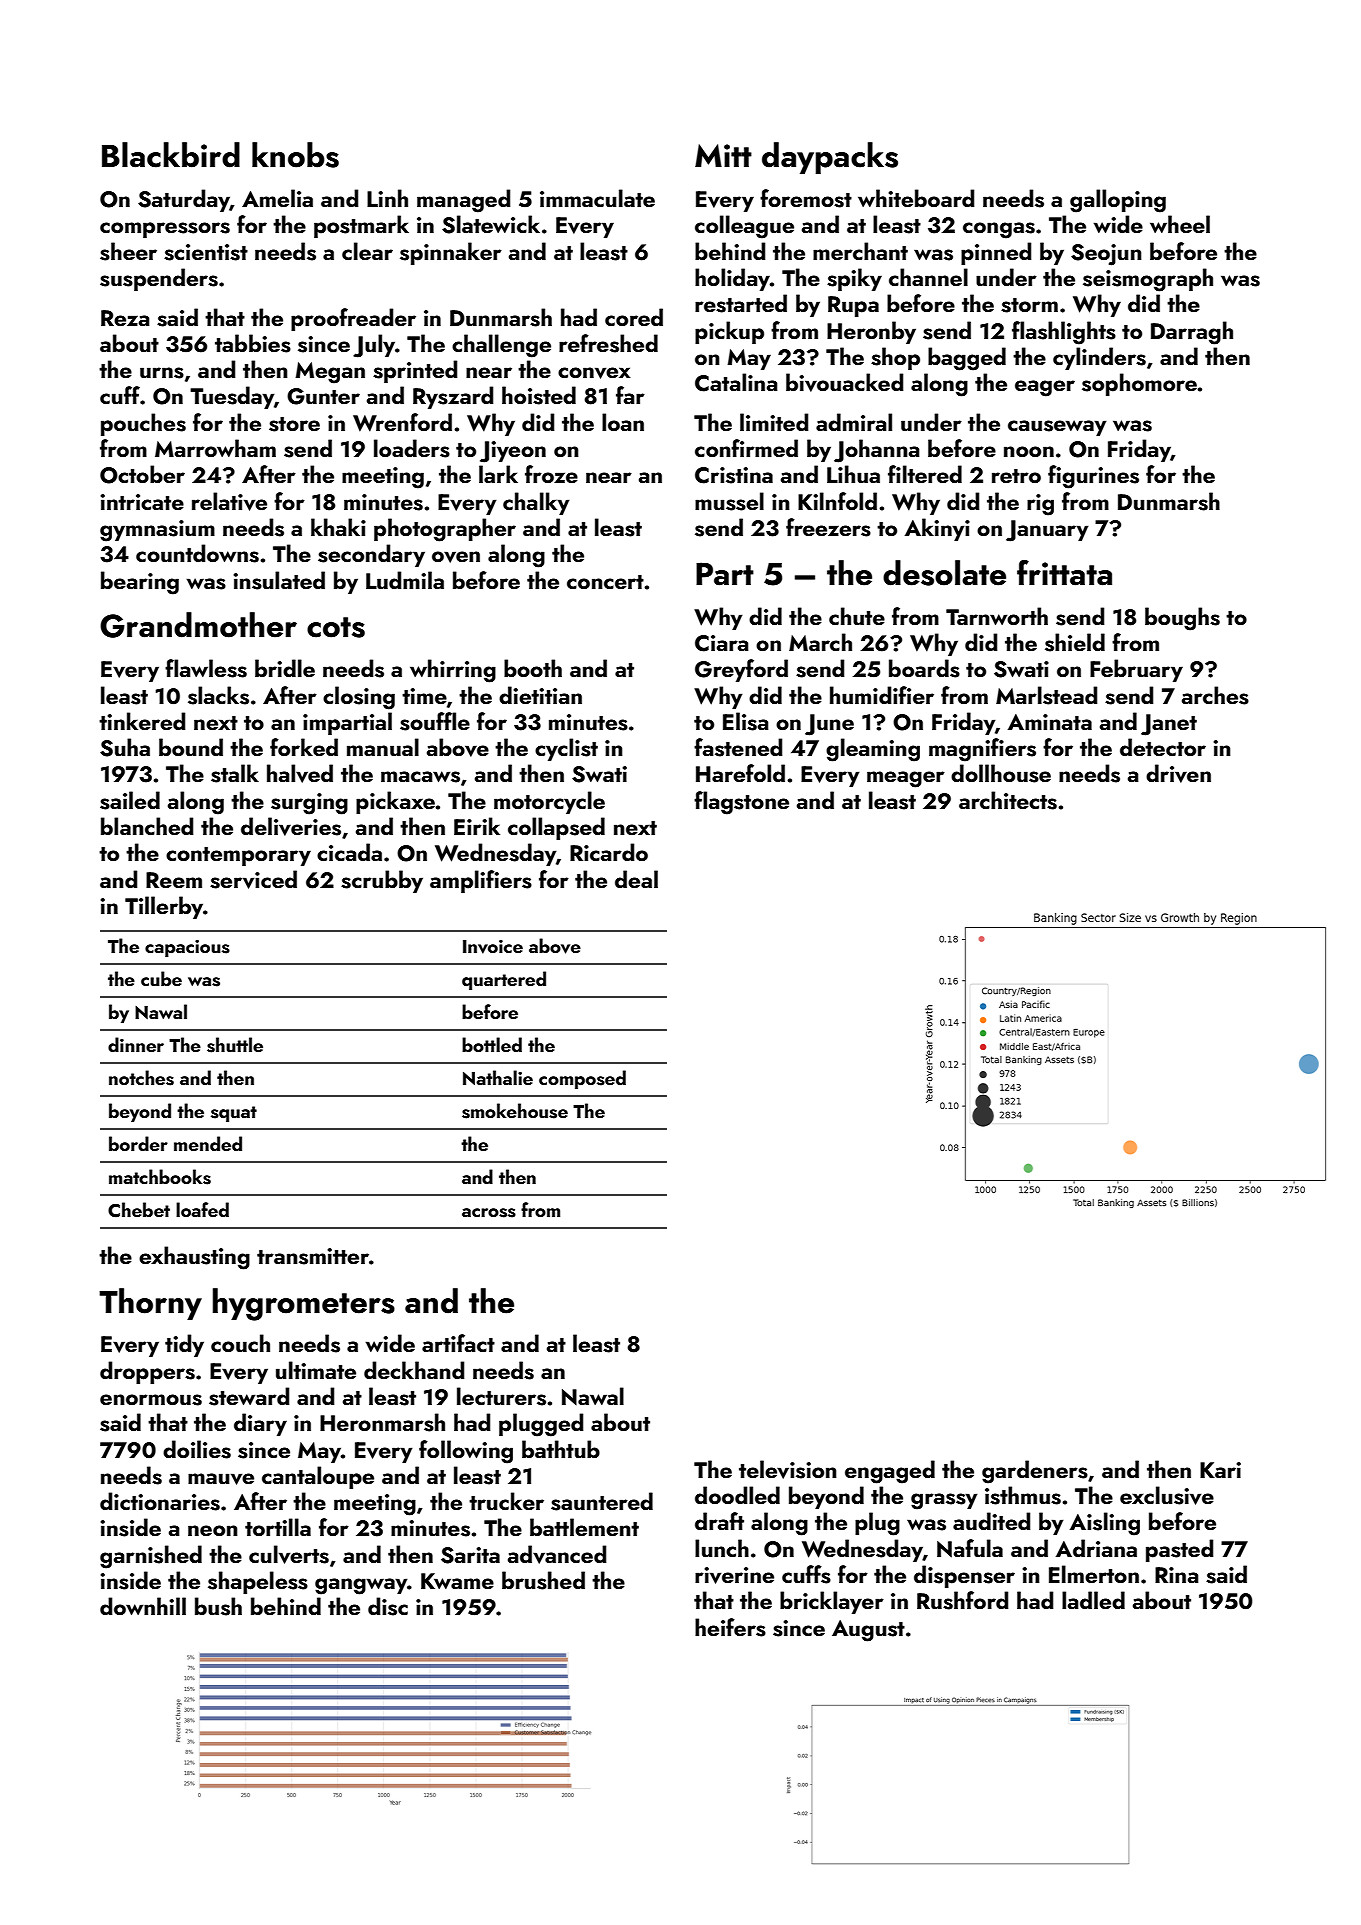 This image has height=1925, width=1361. I want to click on knobs, so click(295, 155).
